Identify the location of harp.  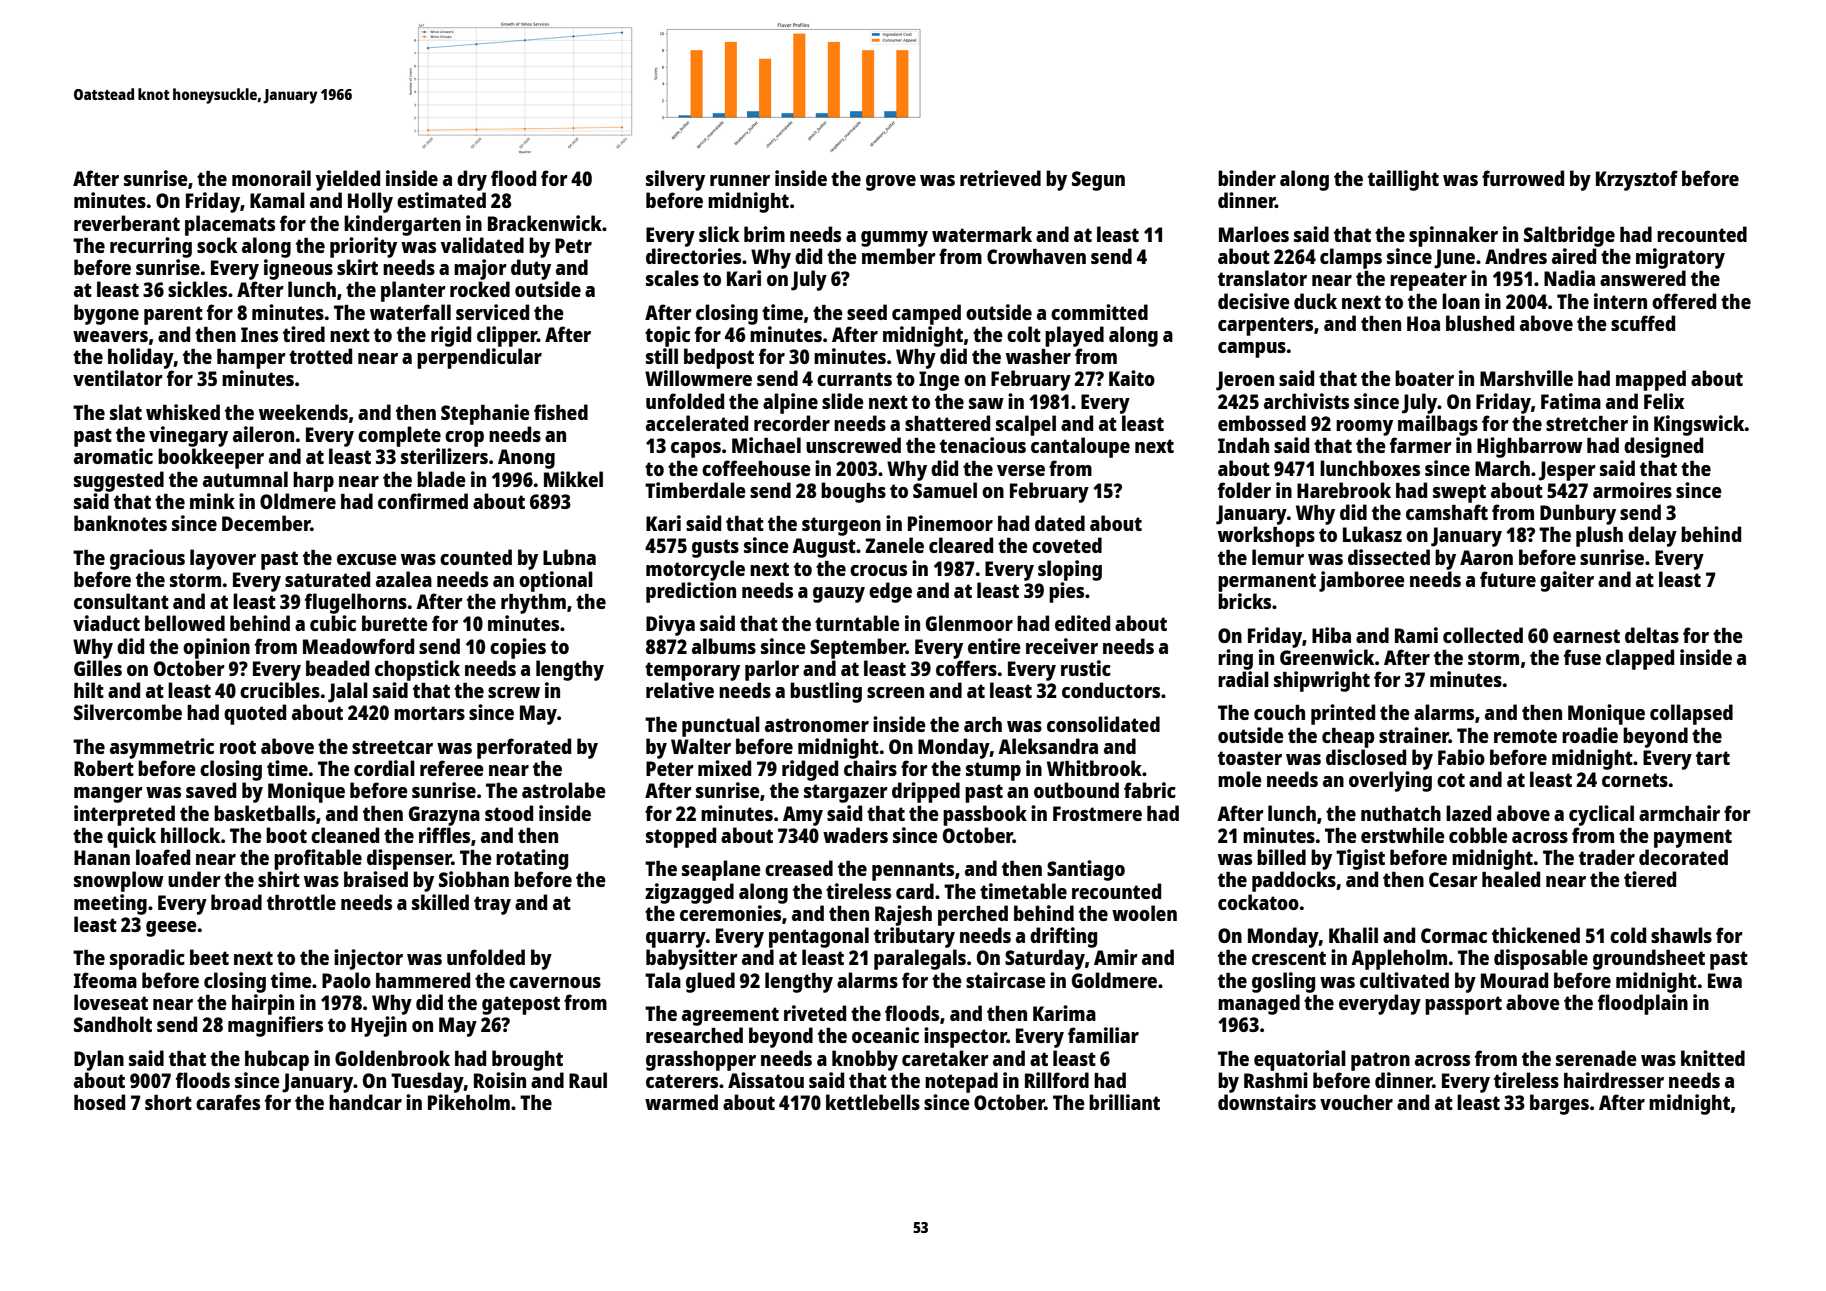
(313, 482).
